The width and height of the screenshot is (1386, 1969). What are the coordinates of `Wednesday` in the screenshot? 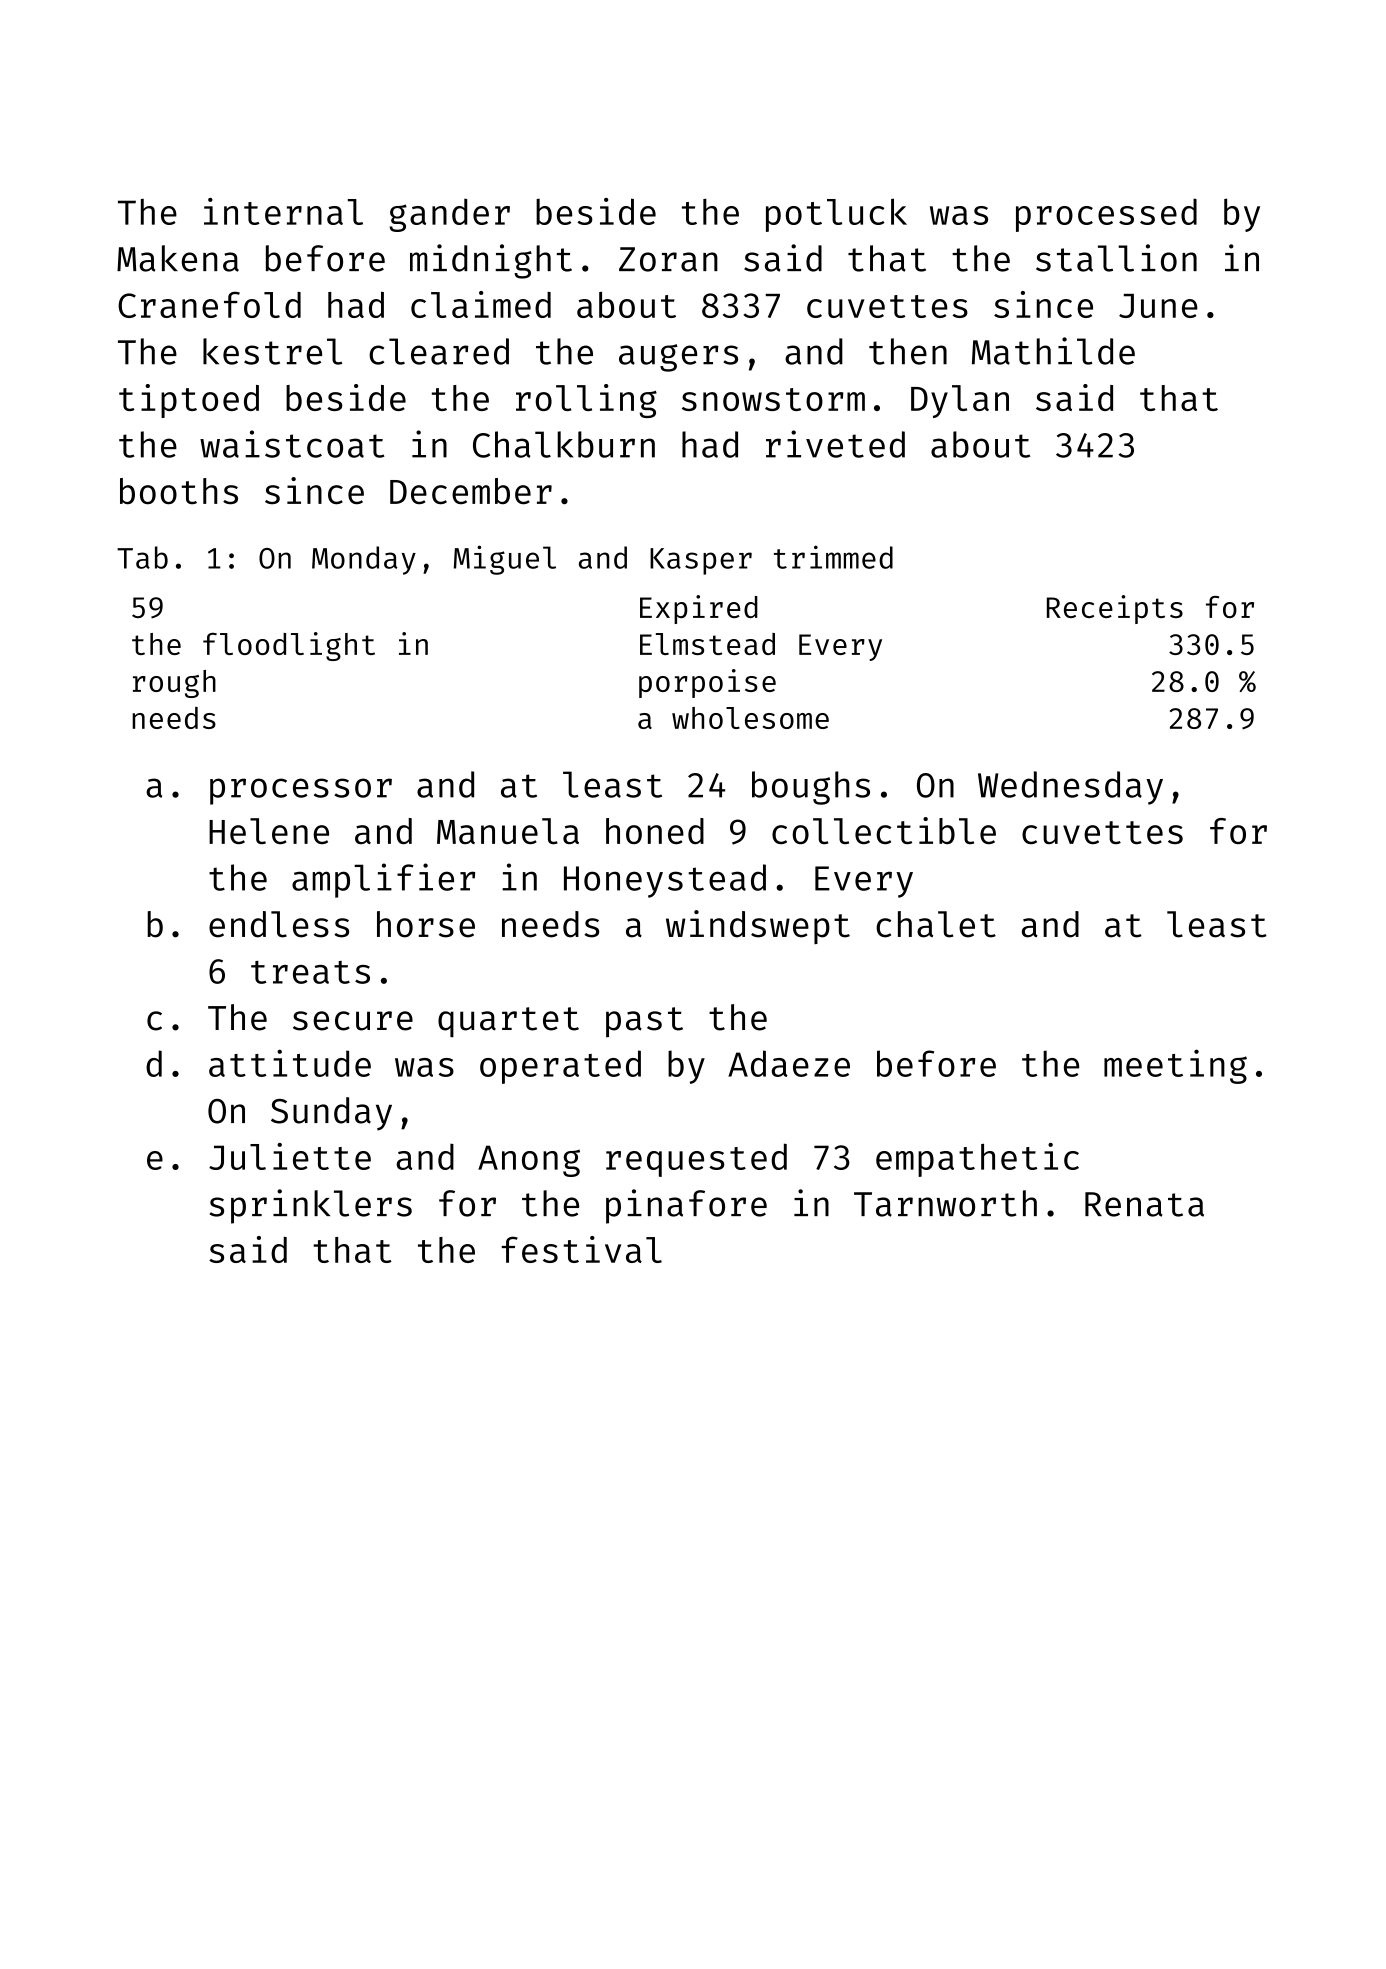 It's located at (1070, 788).
